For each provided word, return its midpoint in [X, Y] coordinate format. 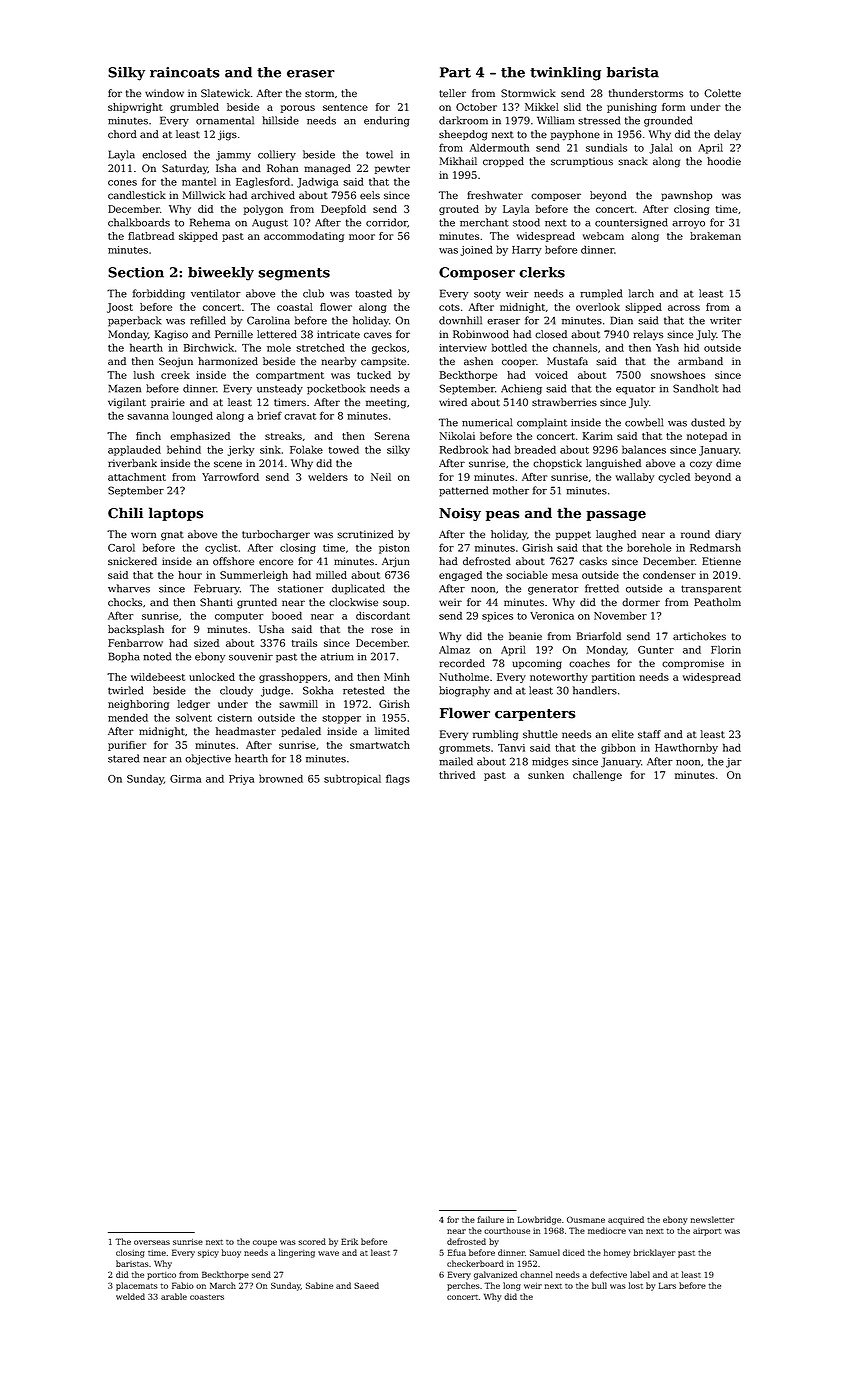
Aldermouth [499, 147]
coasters [207, 1297]
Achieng [521, 389]
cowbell [644, 422]
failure [491, 1219]
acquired [626, 1220]
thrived [457, 775]
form [673, 107]
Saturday [185, 169]
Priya [241, 780]
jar [734, 763]
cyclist [221, 548]
